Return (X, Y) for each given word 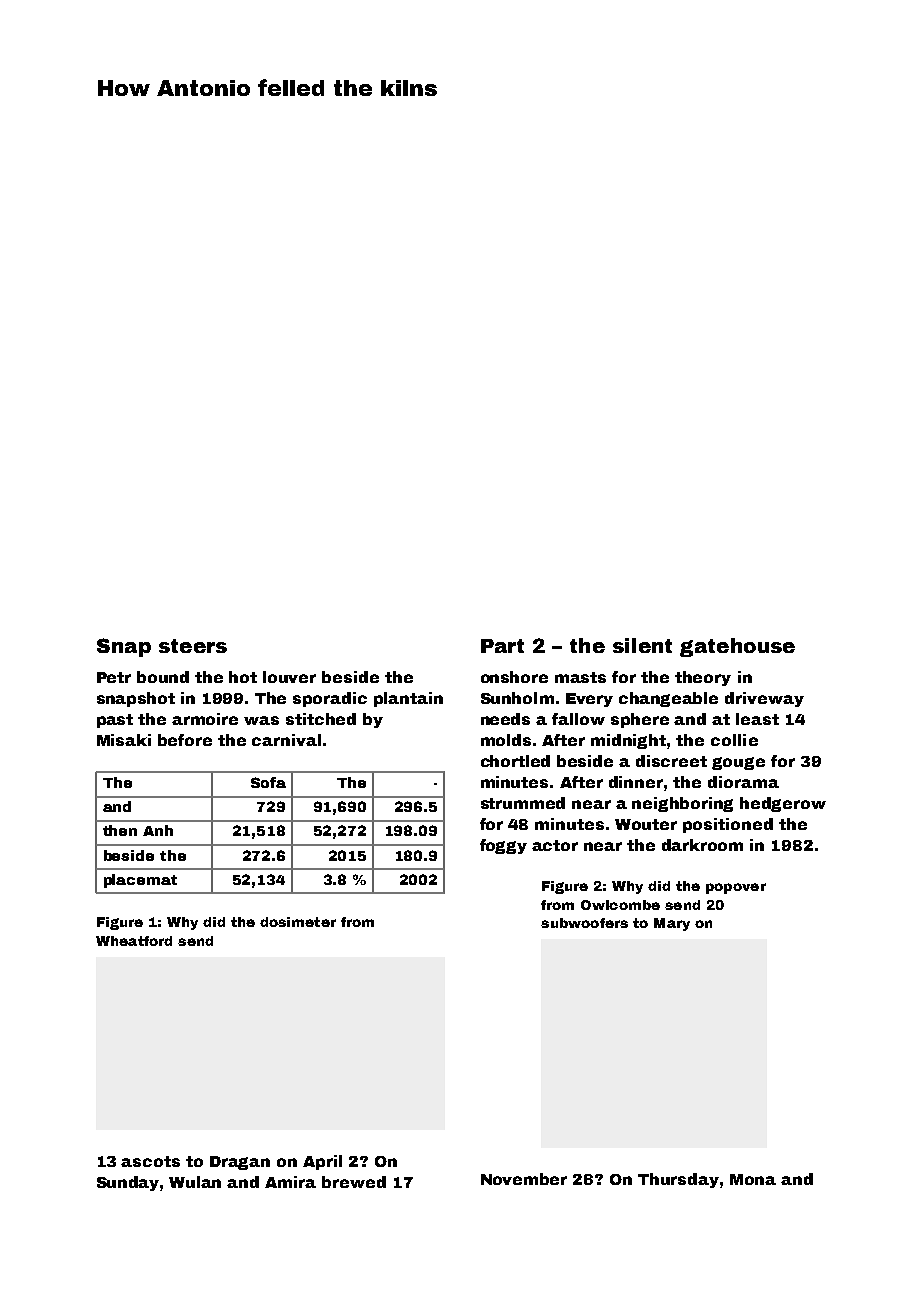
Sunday (128, 1183)
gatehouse (737, 647)
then (120, 830)
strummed (523, 803)
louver (289, 677)
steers (193, 646)
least (757, 719)
